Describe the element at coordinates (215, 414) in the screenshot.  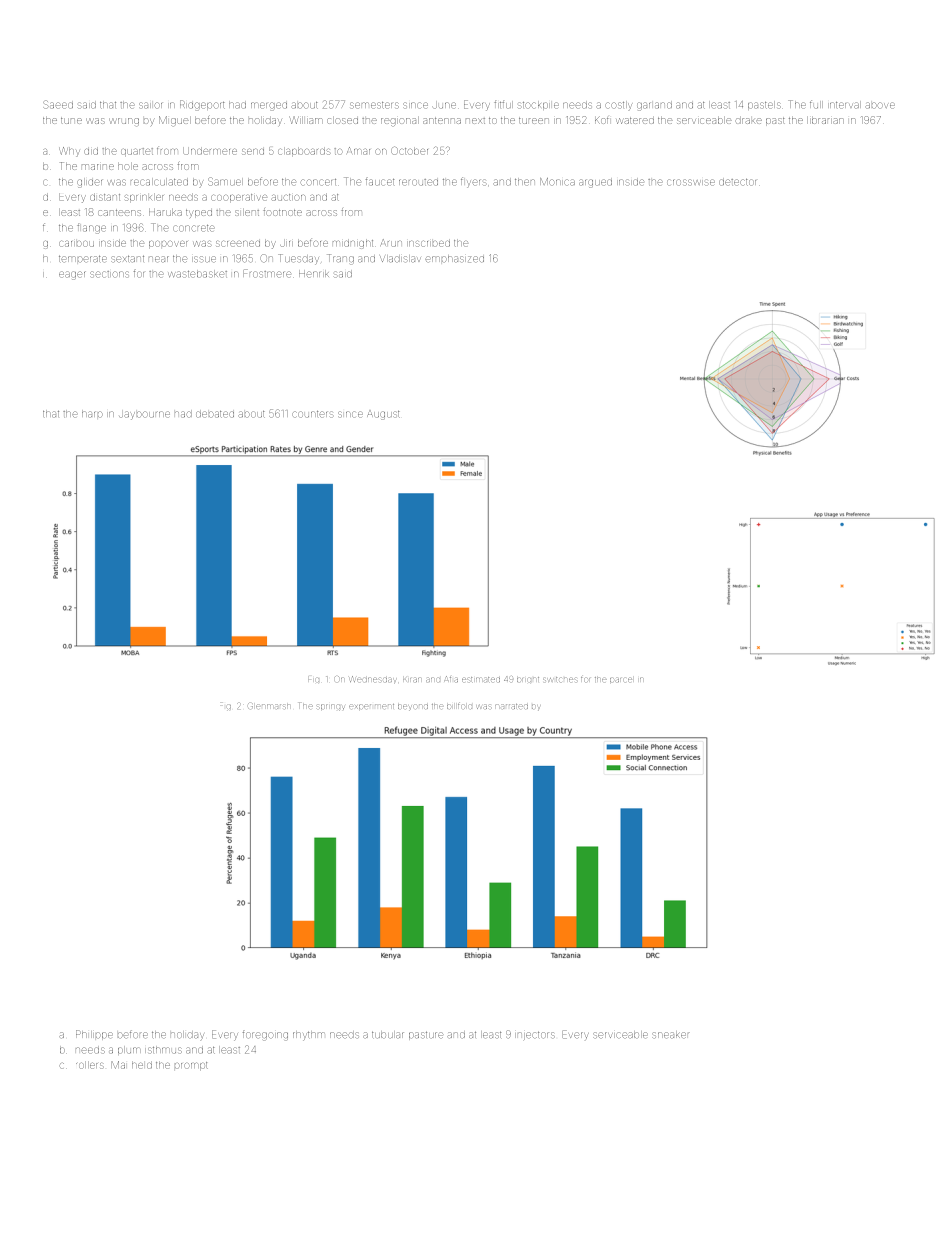
I see `debated` at that location.
